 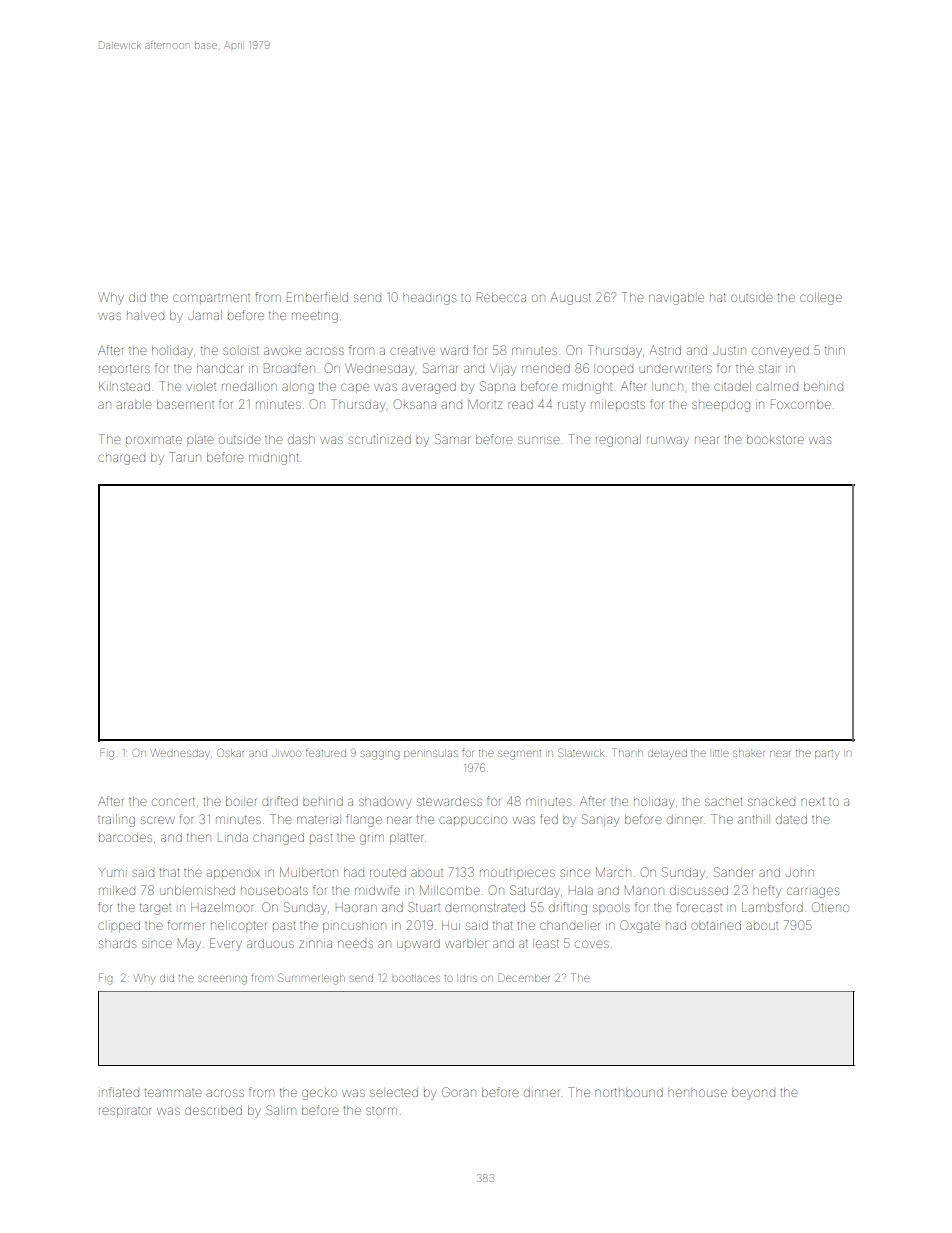 I want to click on Emberfield, so click(x=317, y=297).
